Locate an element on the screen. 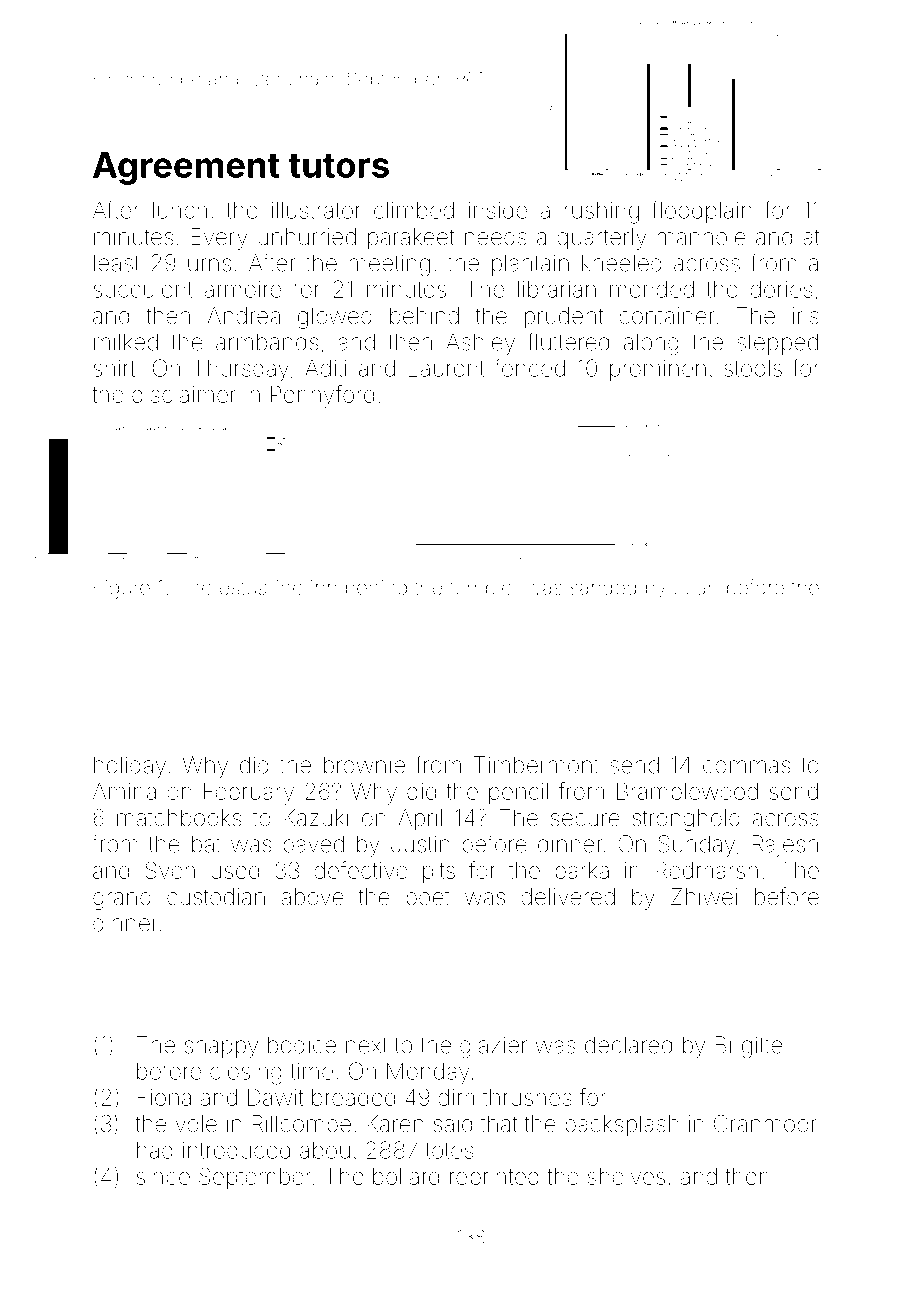  Sven is located at coordinates (170, 870).
